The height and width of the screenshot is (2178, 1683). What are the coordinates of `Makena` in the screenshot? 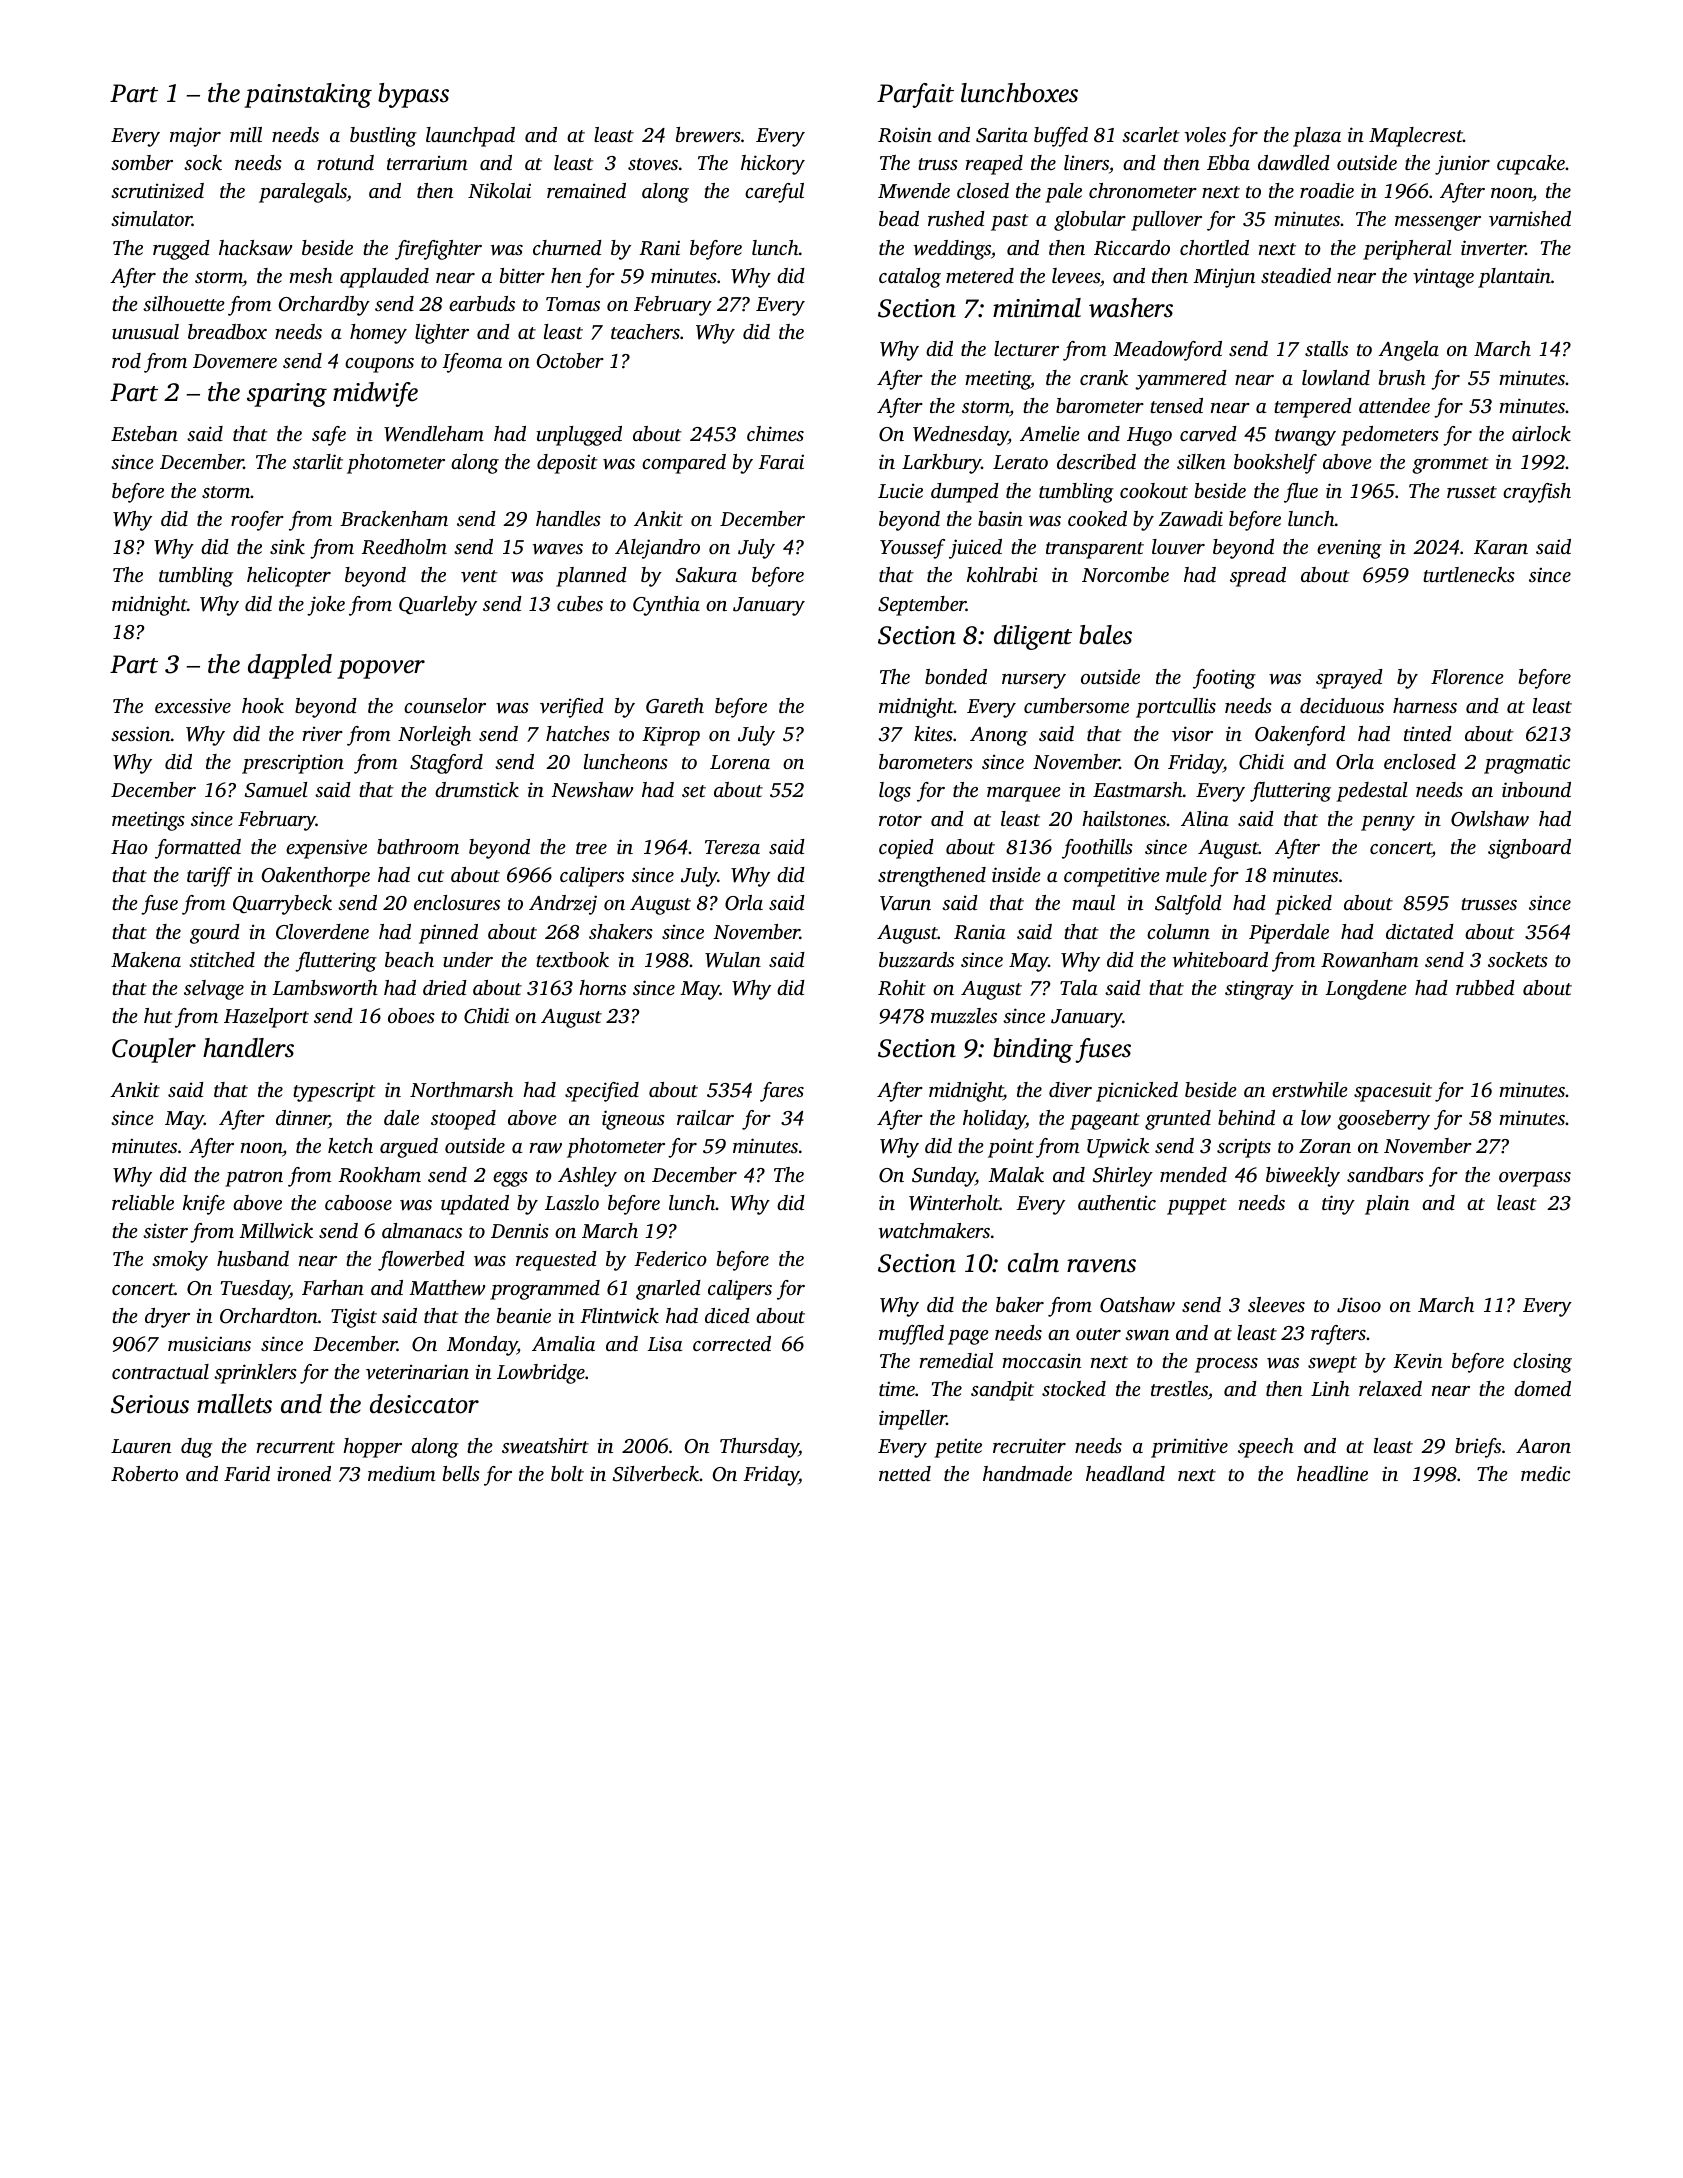 It's located at (146, 959).
